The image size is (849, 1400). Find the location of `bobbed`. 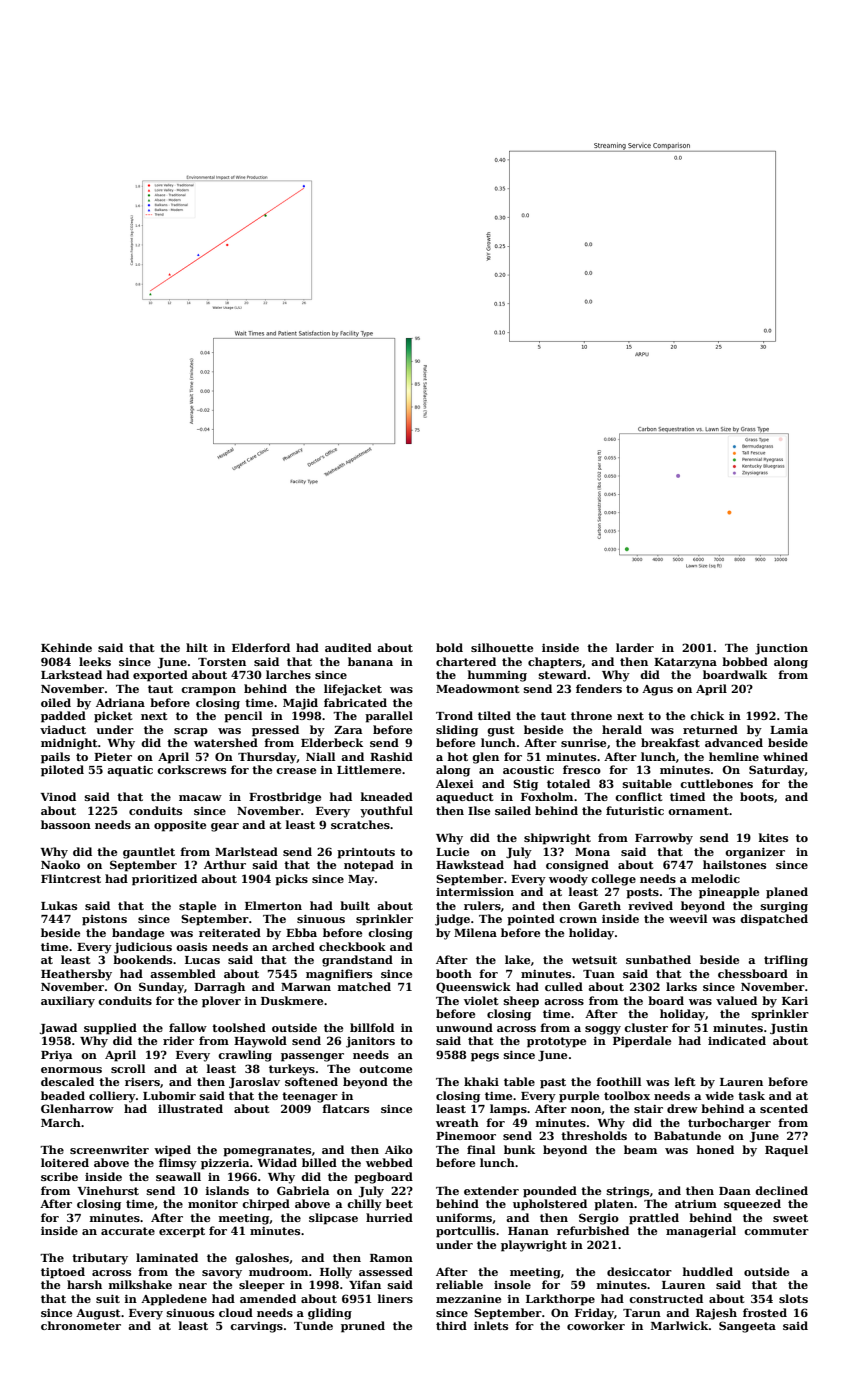

bobbed is located at coordinates (745, 661).
